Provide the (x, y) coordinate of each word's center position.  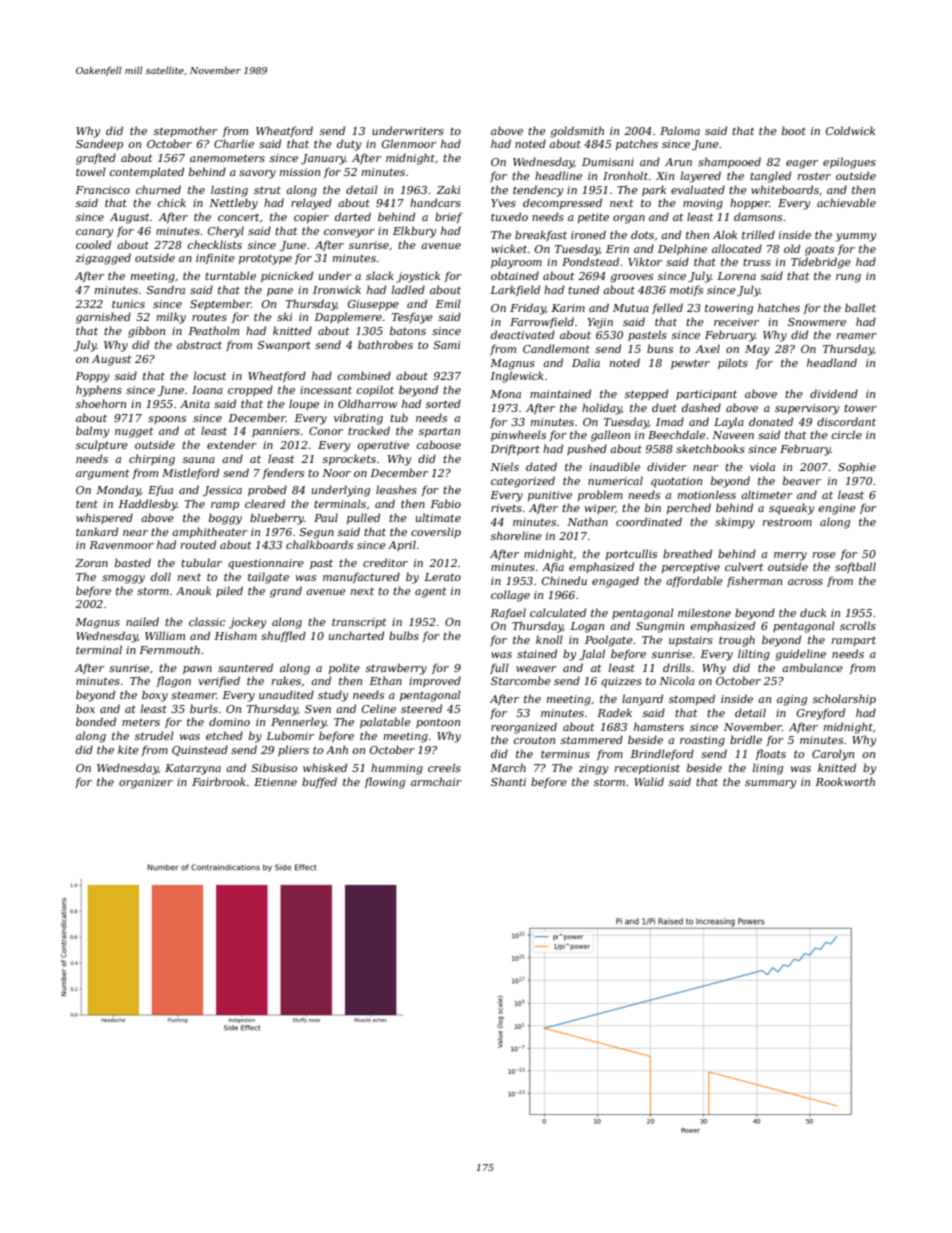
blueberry (277, 519)
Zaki (449, 189)
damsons (758, 216)
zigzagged (103, 259)
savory (257, 174)
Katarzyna (193, 769)
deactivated (523, 334)
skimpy (735, 523)
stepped (646, 394)
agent (430, 592)
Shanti (508, 781)
